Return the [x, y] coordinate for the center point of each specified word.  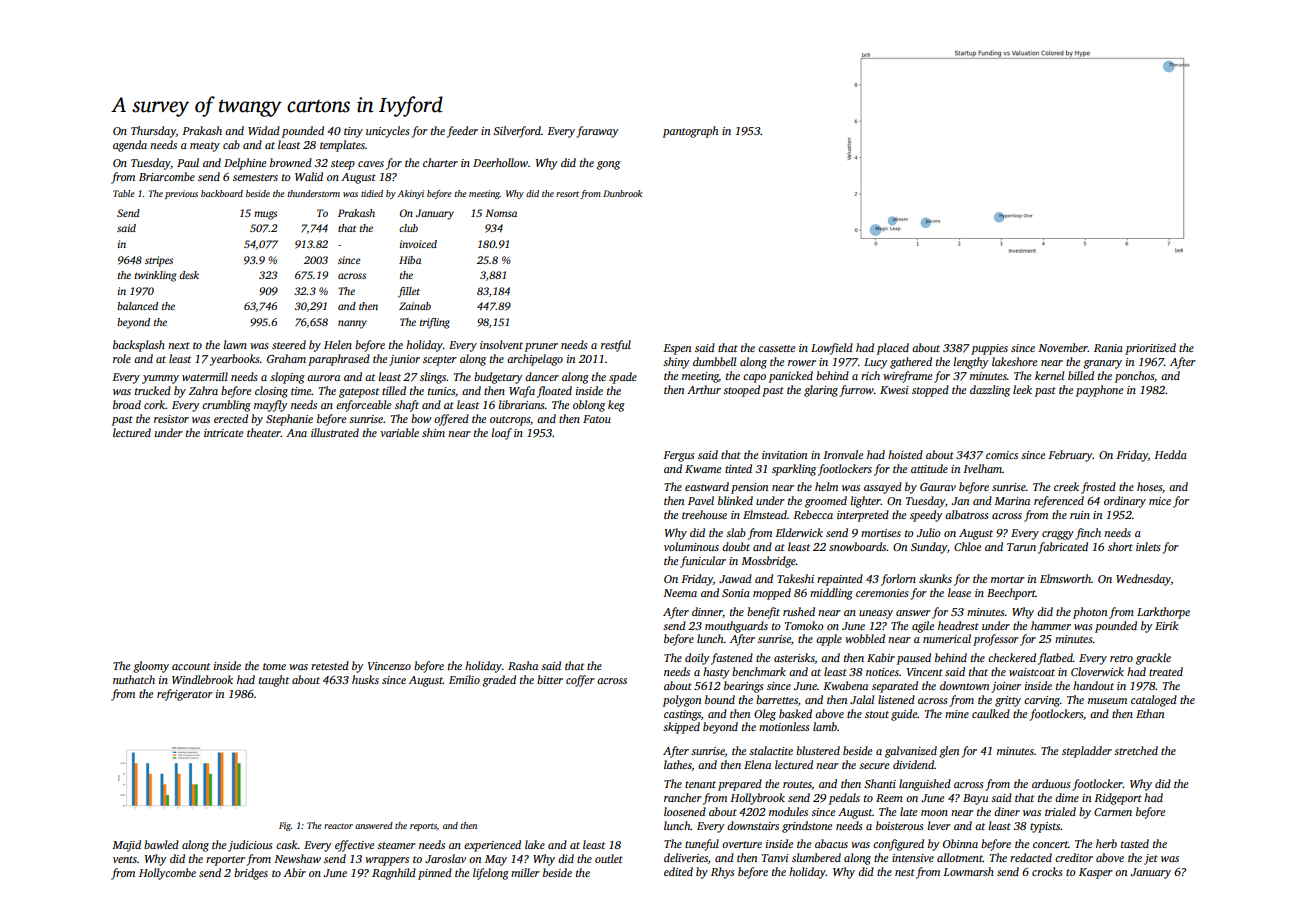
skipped [681, 728]
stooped [741, 391]
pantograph [690, 132]
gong [608, 165]
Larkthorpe [1163, 613]
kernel [1049, 375]
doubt [736, 546]
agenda [130, 146]
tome [274, 666]
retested [330, 665]
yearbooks [234, 360]
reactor [338, 826]
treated [1166, 671]
